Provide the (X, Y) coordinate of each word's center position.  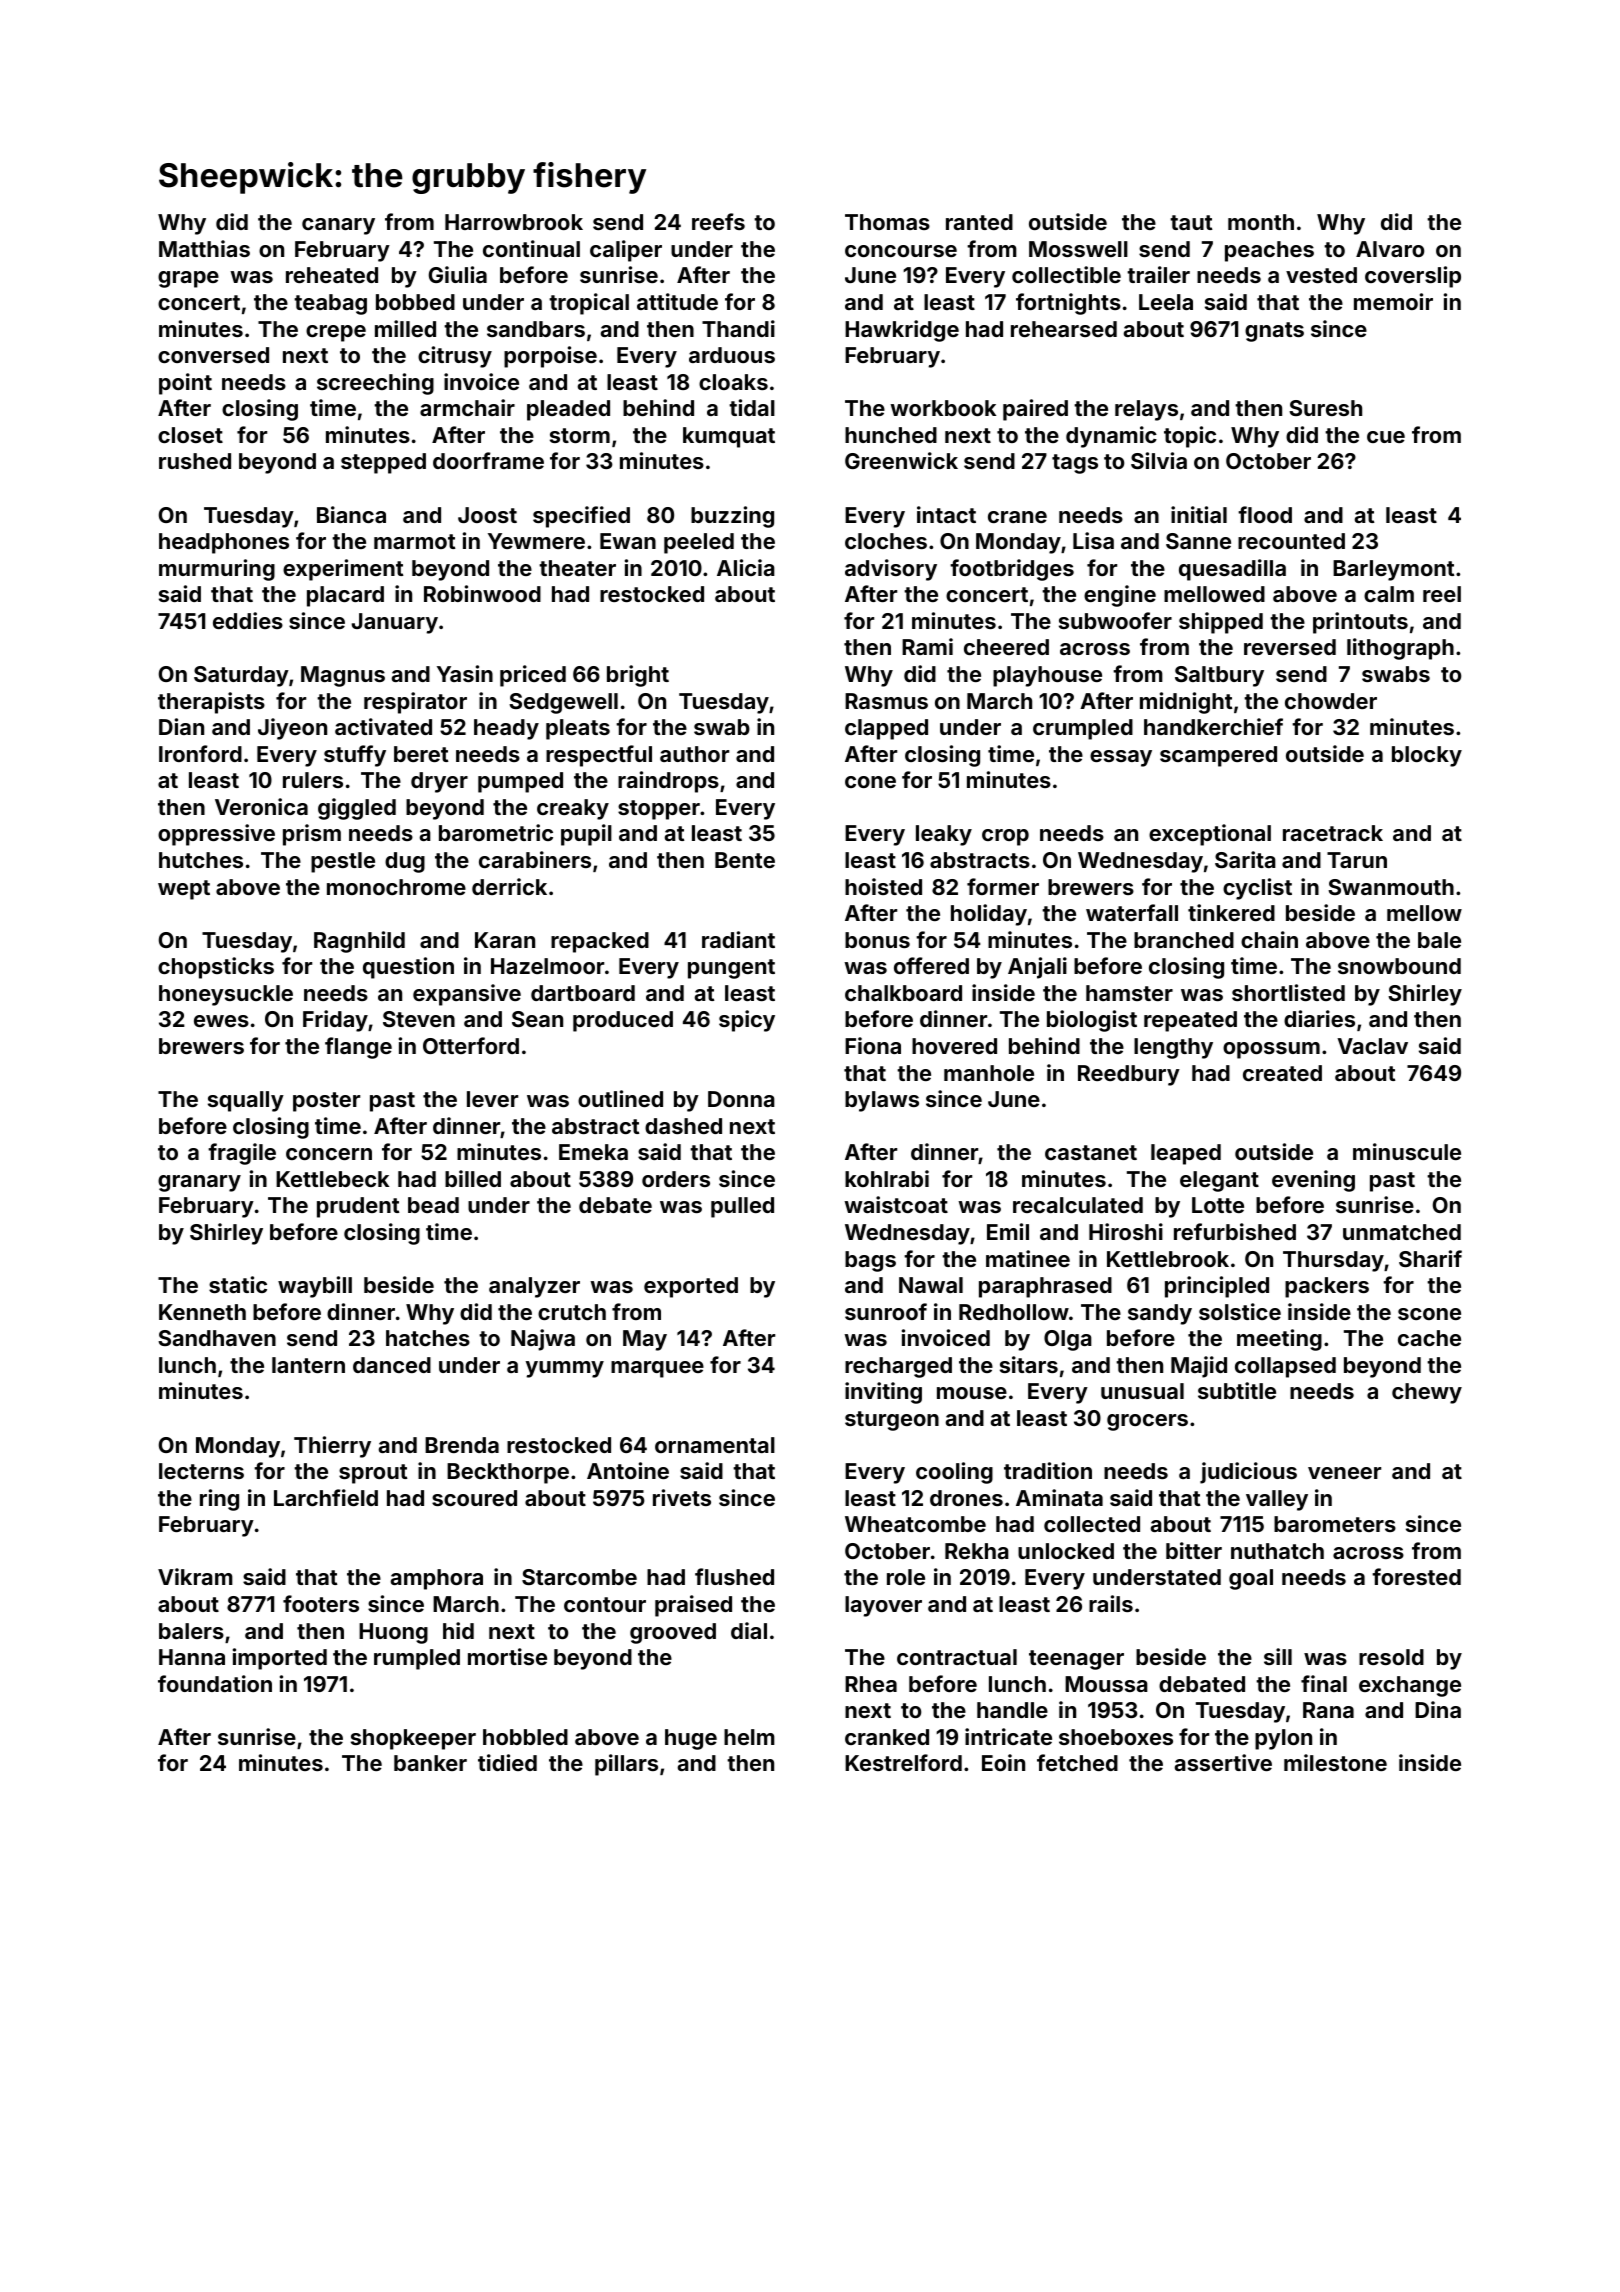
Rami (927, 646)
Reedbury (1129, 1075)
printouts (1360, 623)
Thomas (887, 222)
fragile (242, 1154)
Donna (741, 1099)
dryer (439, 782)
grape (188, 279)
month (1261, 222)
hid (458, 1630)
